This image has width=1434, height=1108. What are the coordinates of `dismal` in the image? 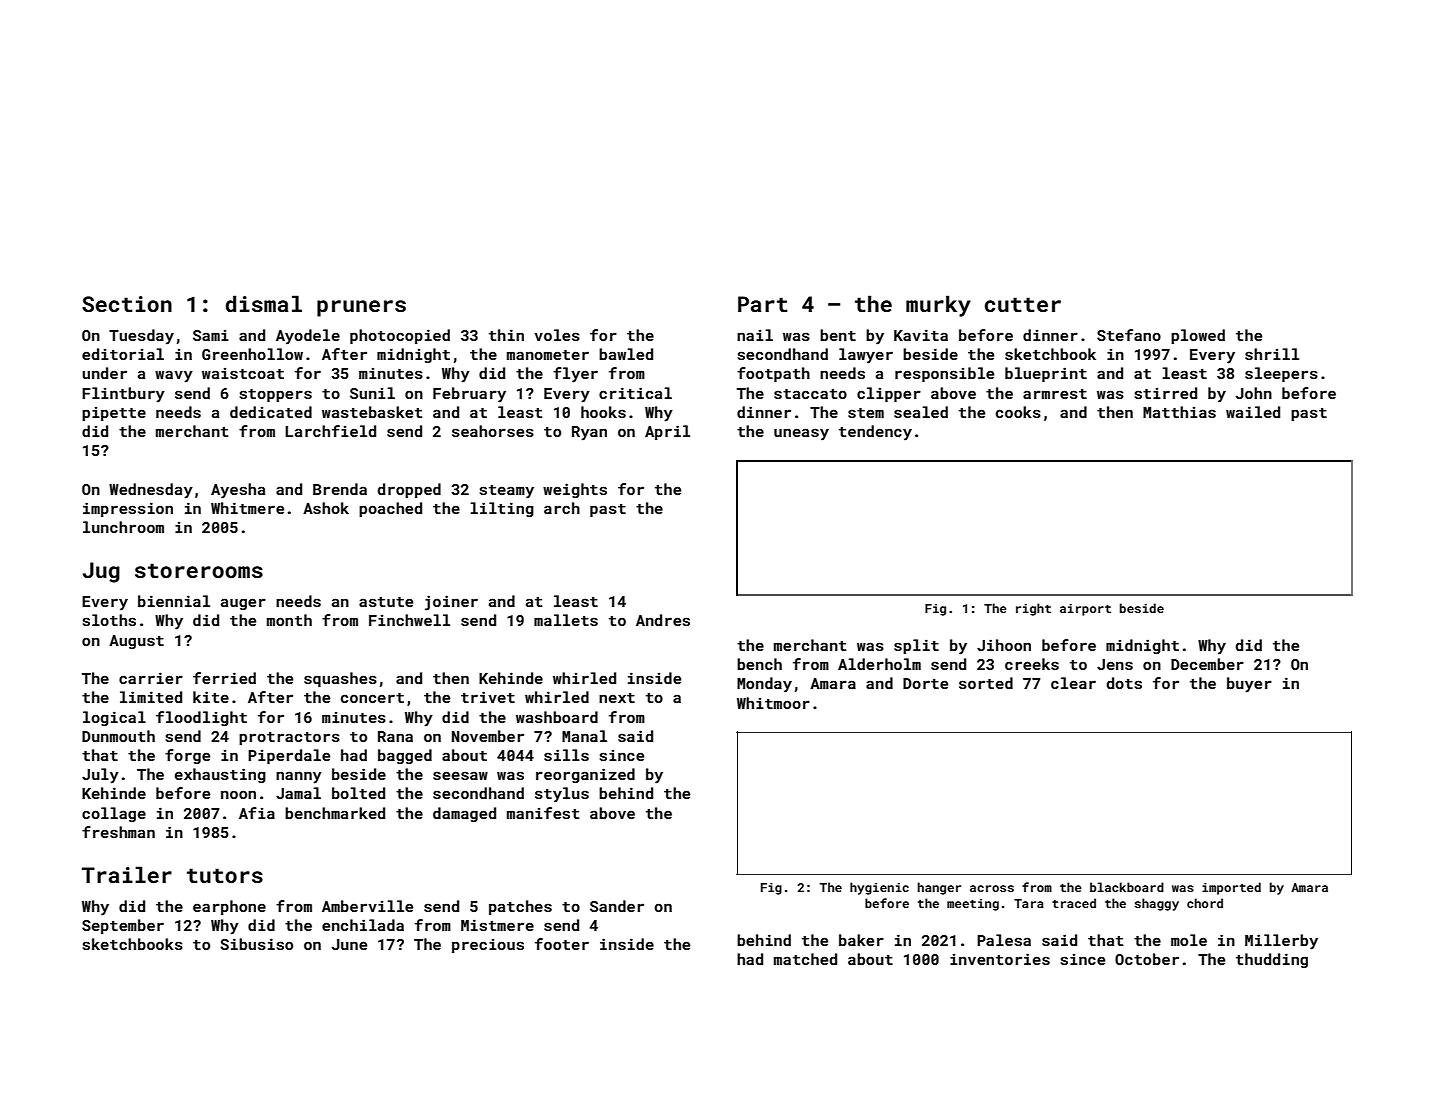 It's located at (264, 303).
